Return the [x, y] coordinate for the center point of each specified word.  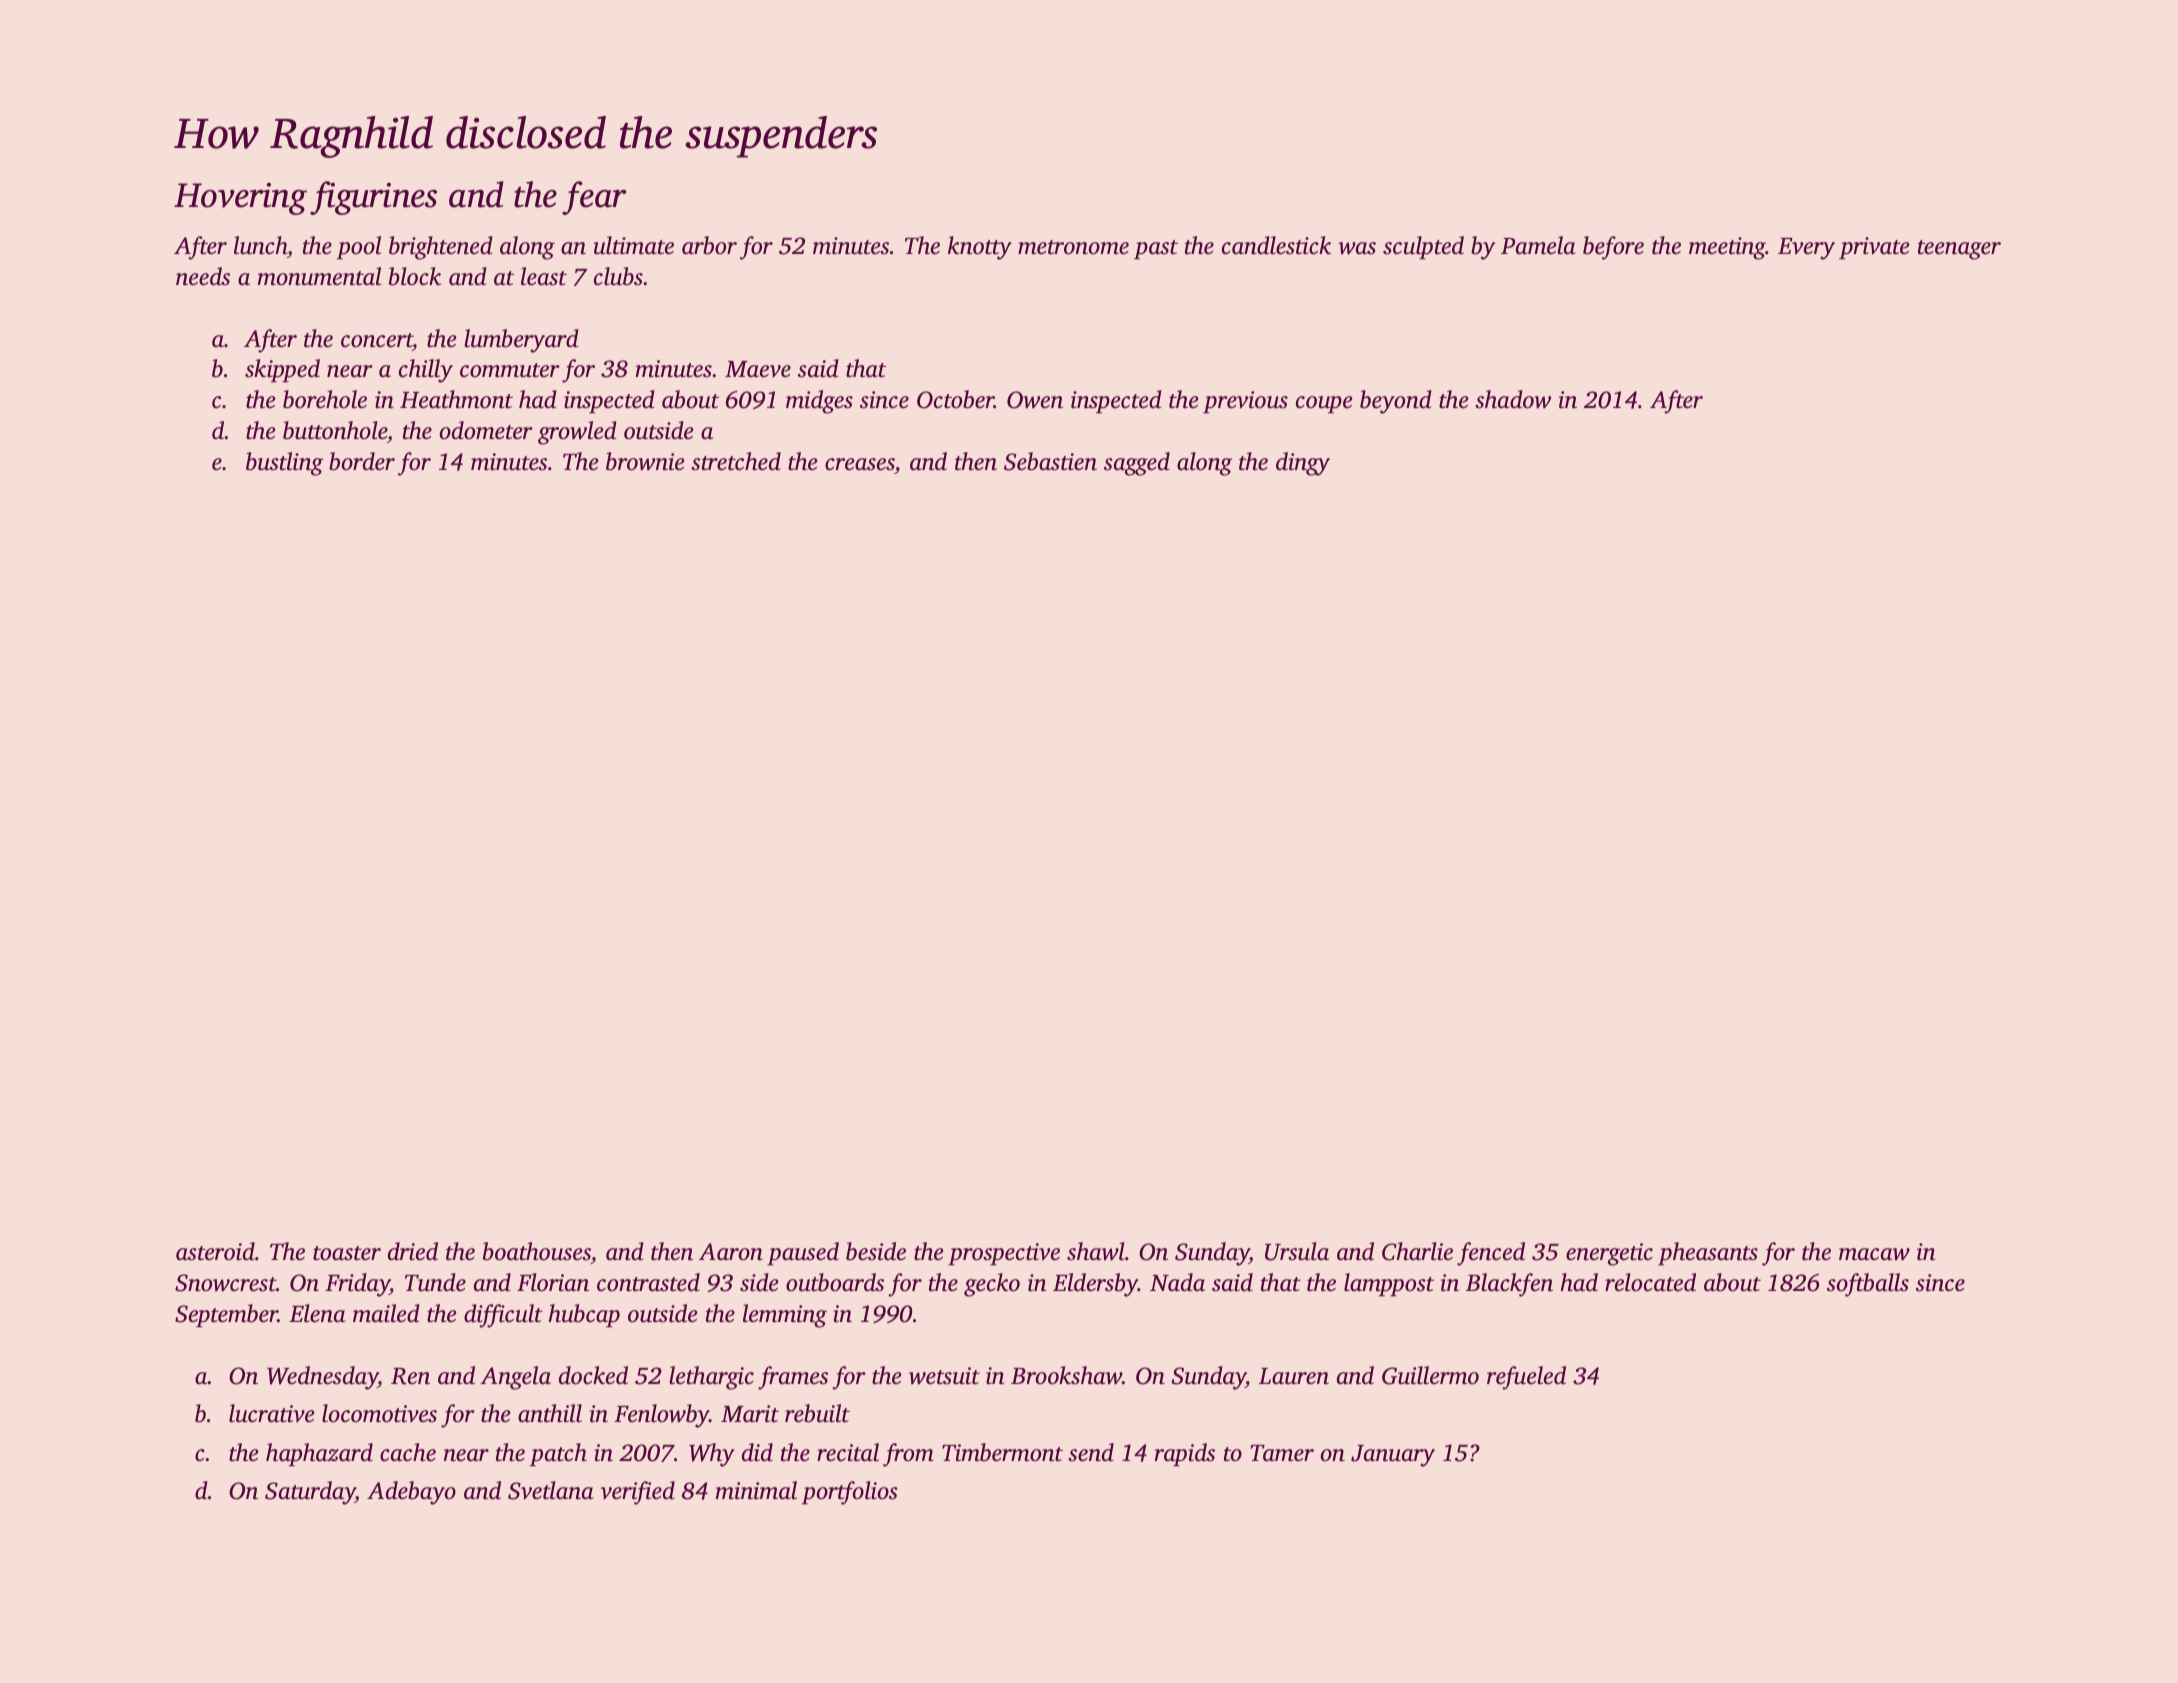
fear [594, 198]
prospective [1004, 1254]
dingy [1303, 464]
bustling [284, 464]
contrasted [648, 1282]
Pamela [1538, 245]
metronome [1073, 247]
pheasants [1708, 1254]
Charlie [1417, 1251]
